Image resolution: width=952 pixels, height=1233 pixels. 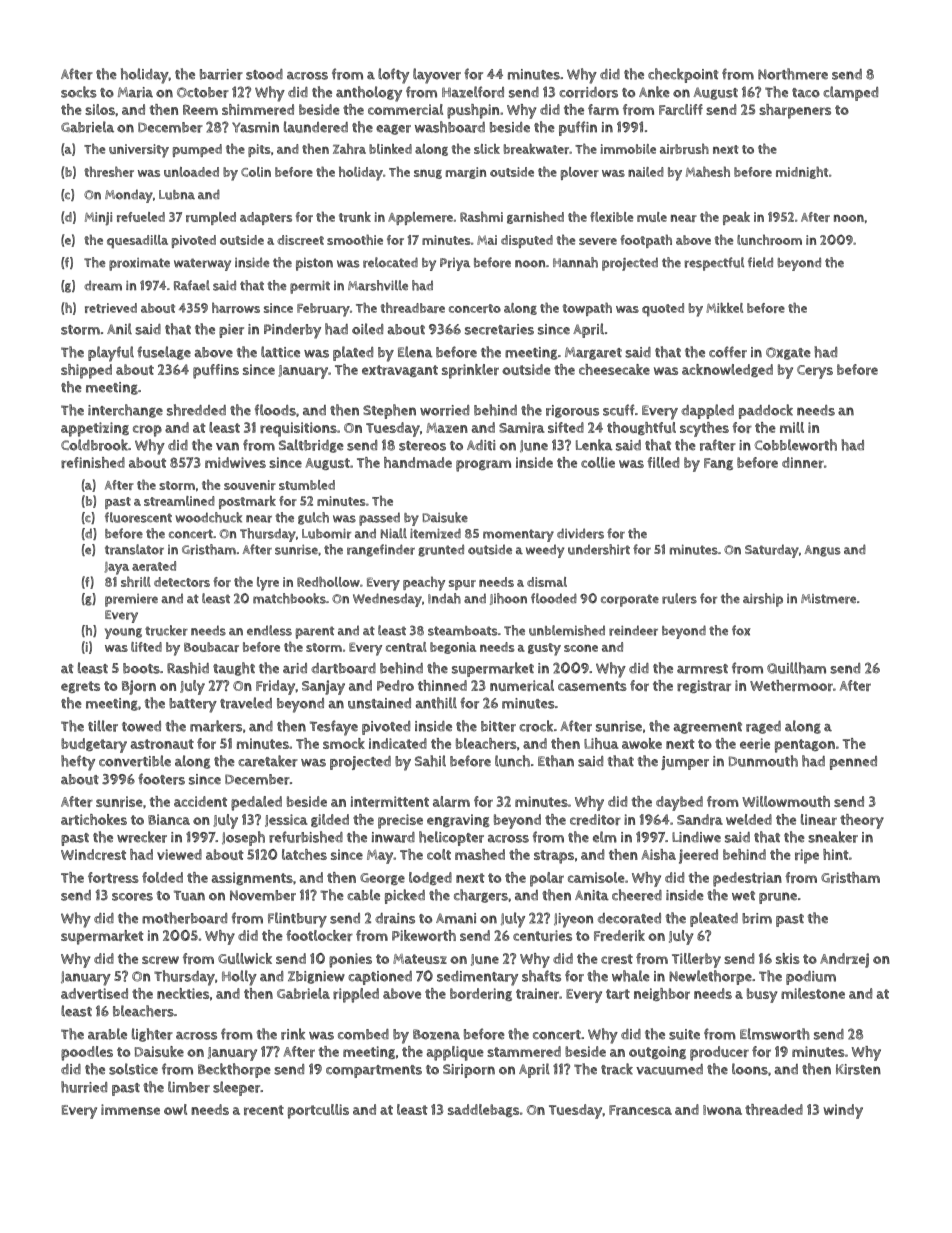 What do you see at coordinates (802, 172) in the image?
I see `midnight` at bounding box center [802, 172].
